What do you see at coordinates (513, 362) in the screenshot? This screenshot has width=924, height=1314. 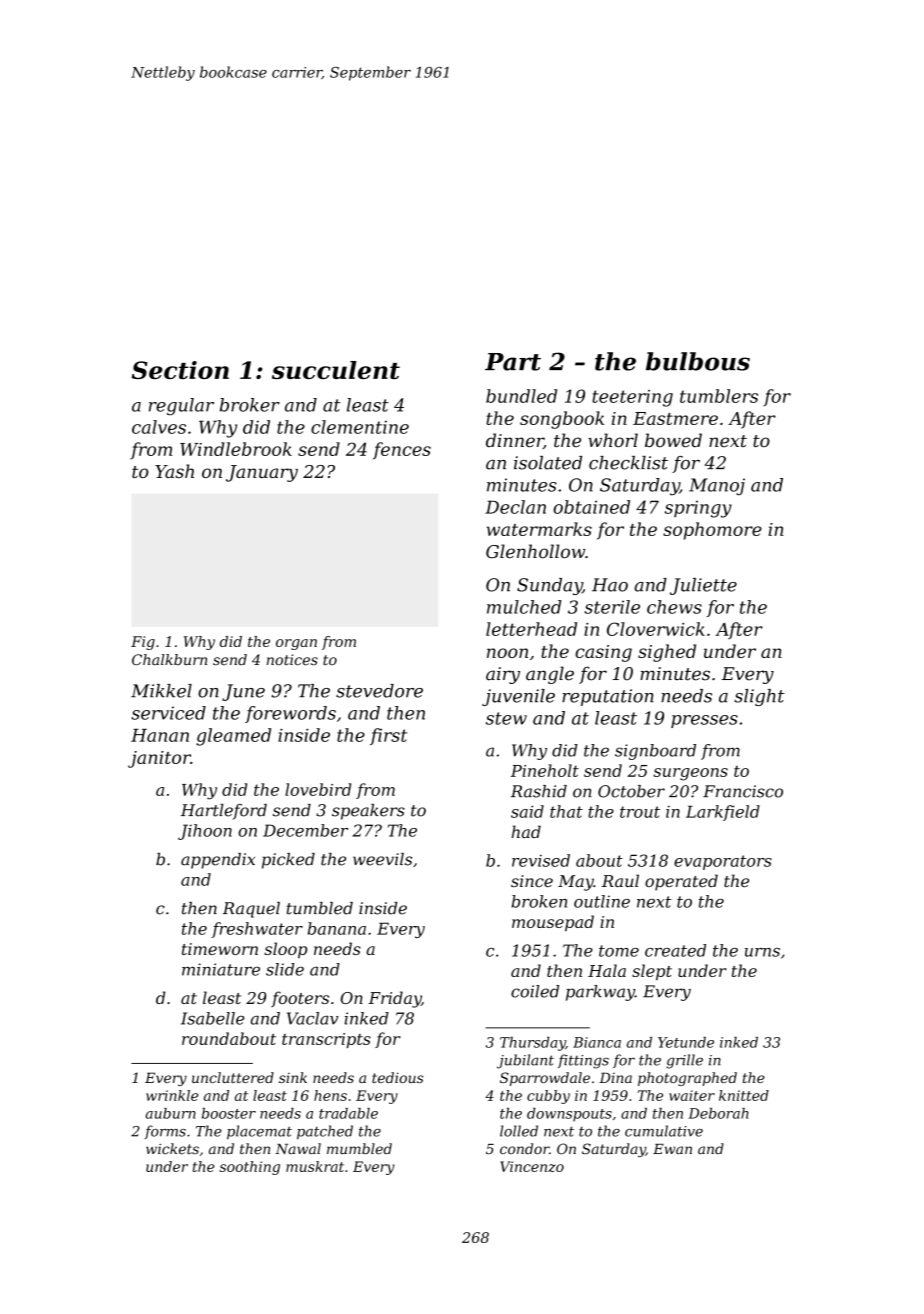 I see `Part` at bounding box center [513, 362].
